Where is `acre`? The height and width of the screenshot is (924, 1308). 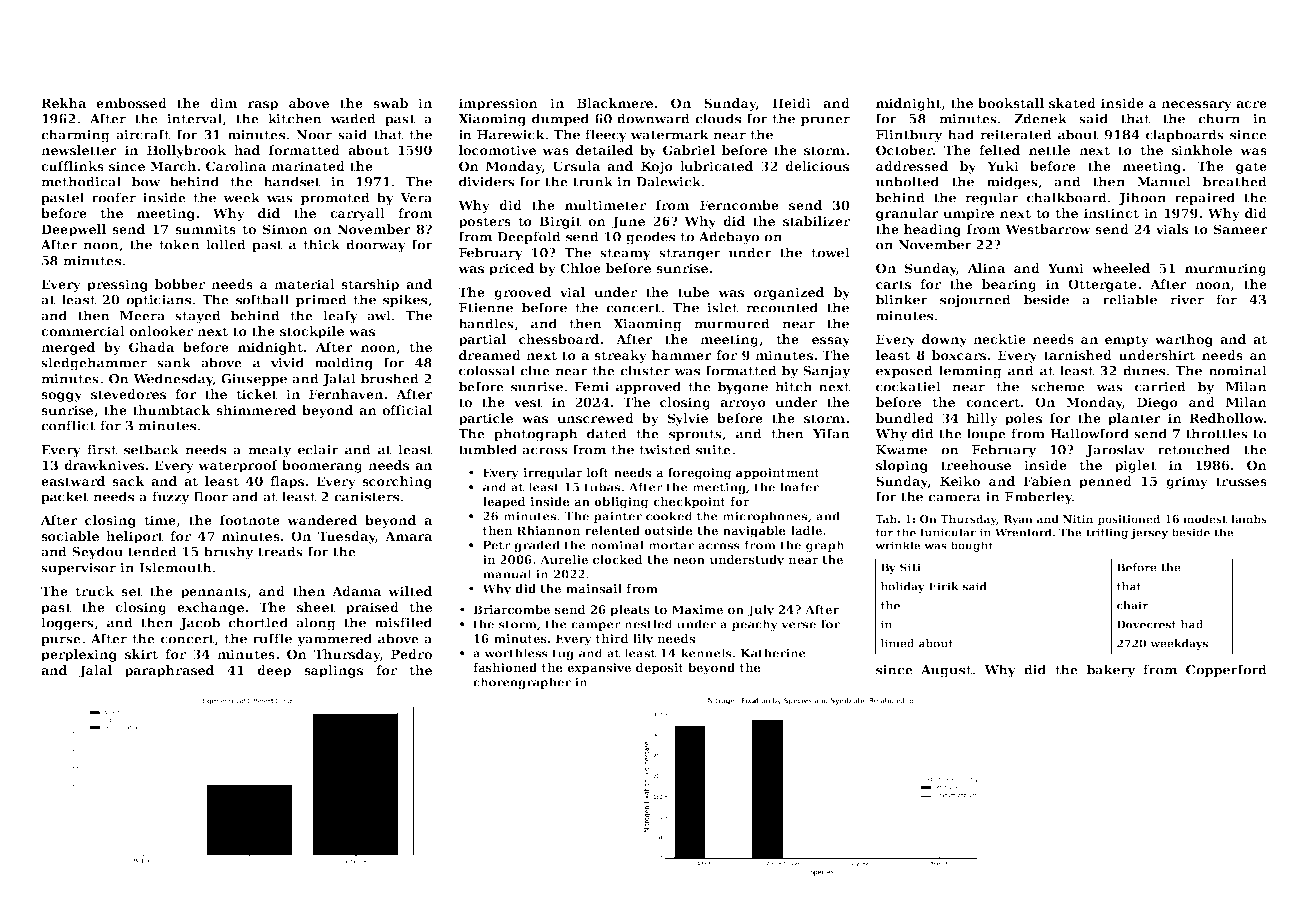
acre is located at coordinates (1251, 104).
